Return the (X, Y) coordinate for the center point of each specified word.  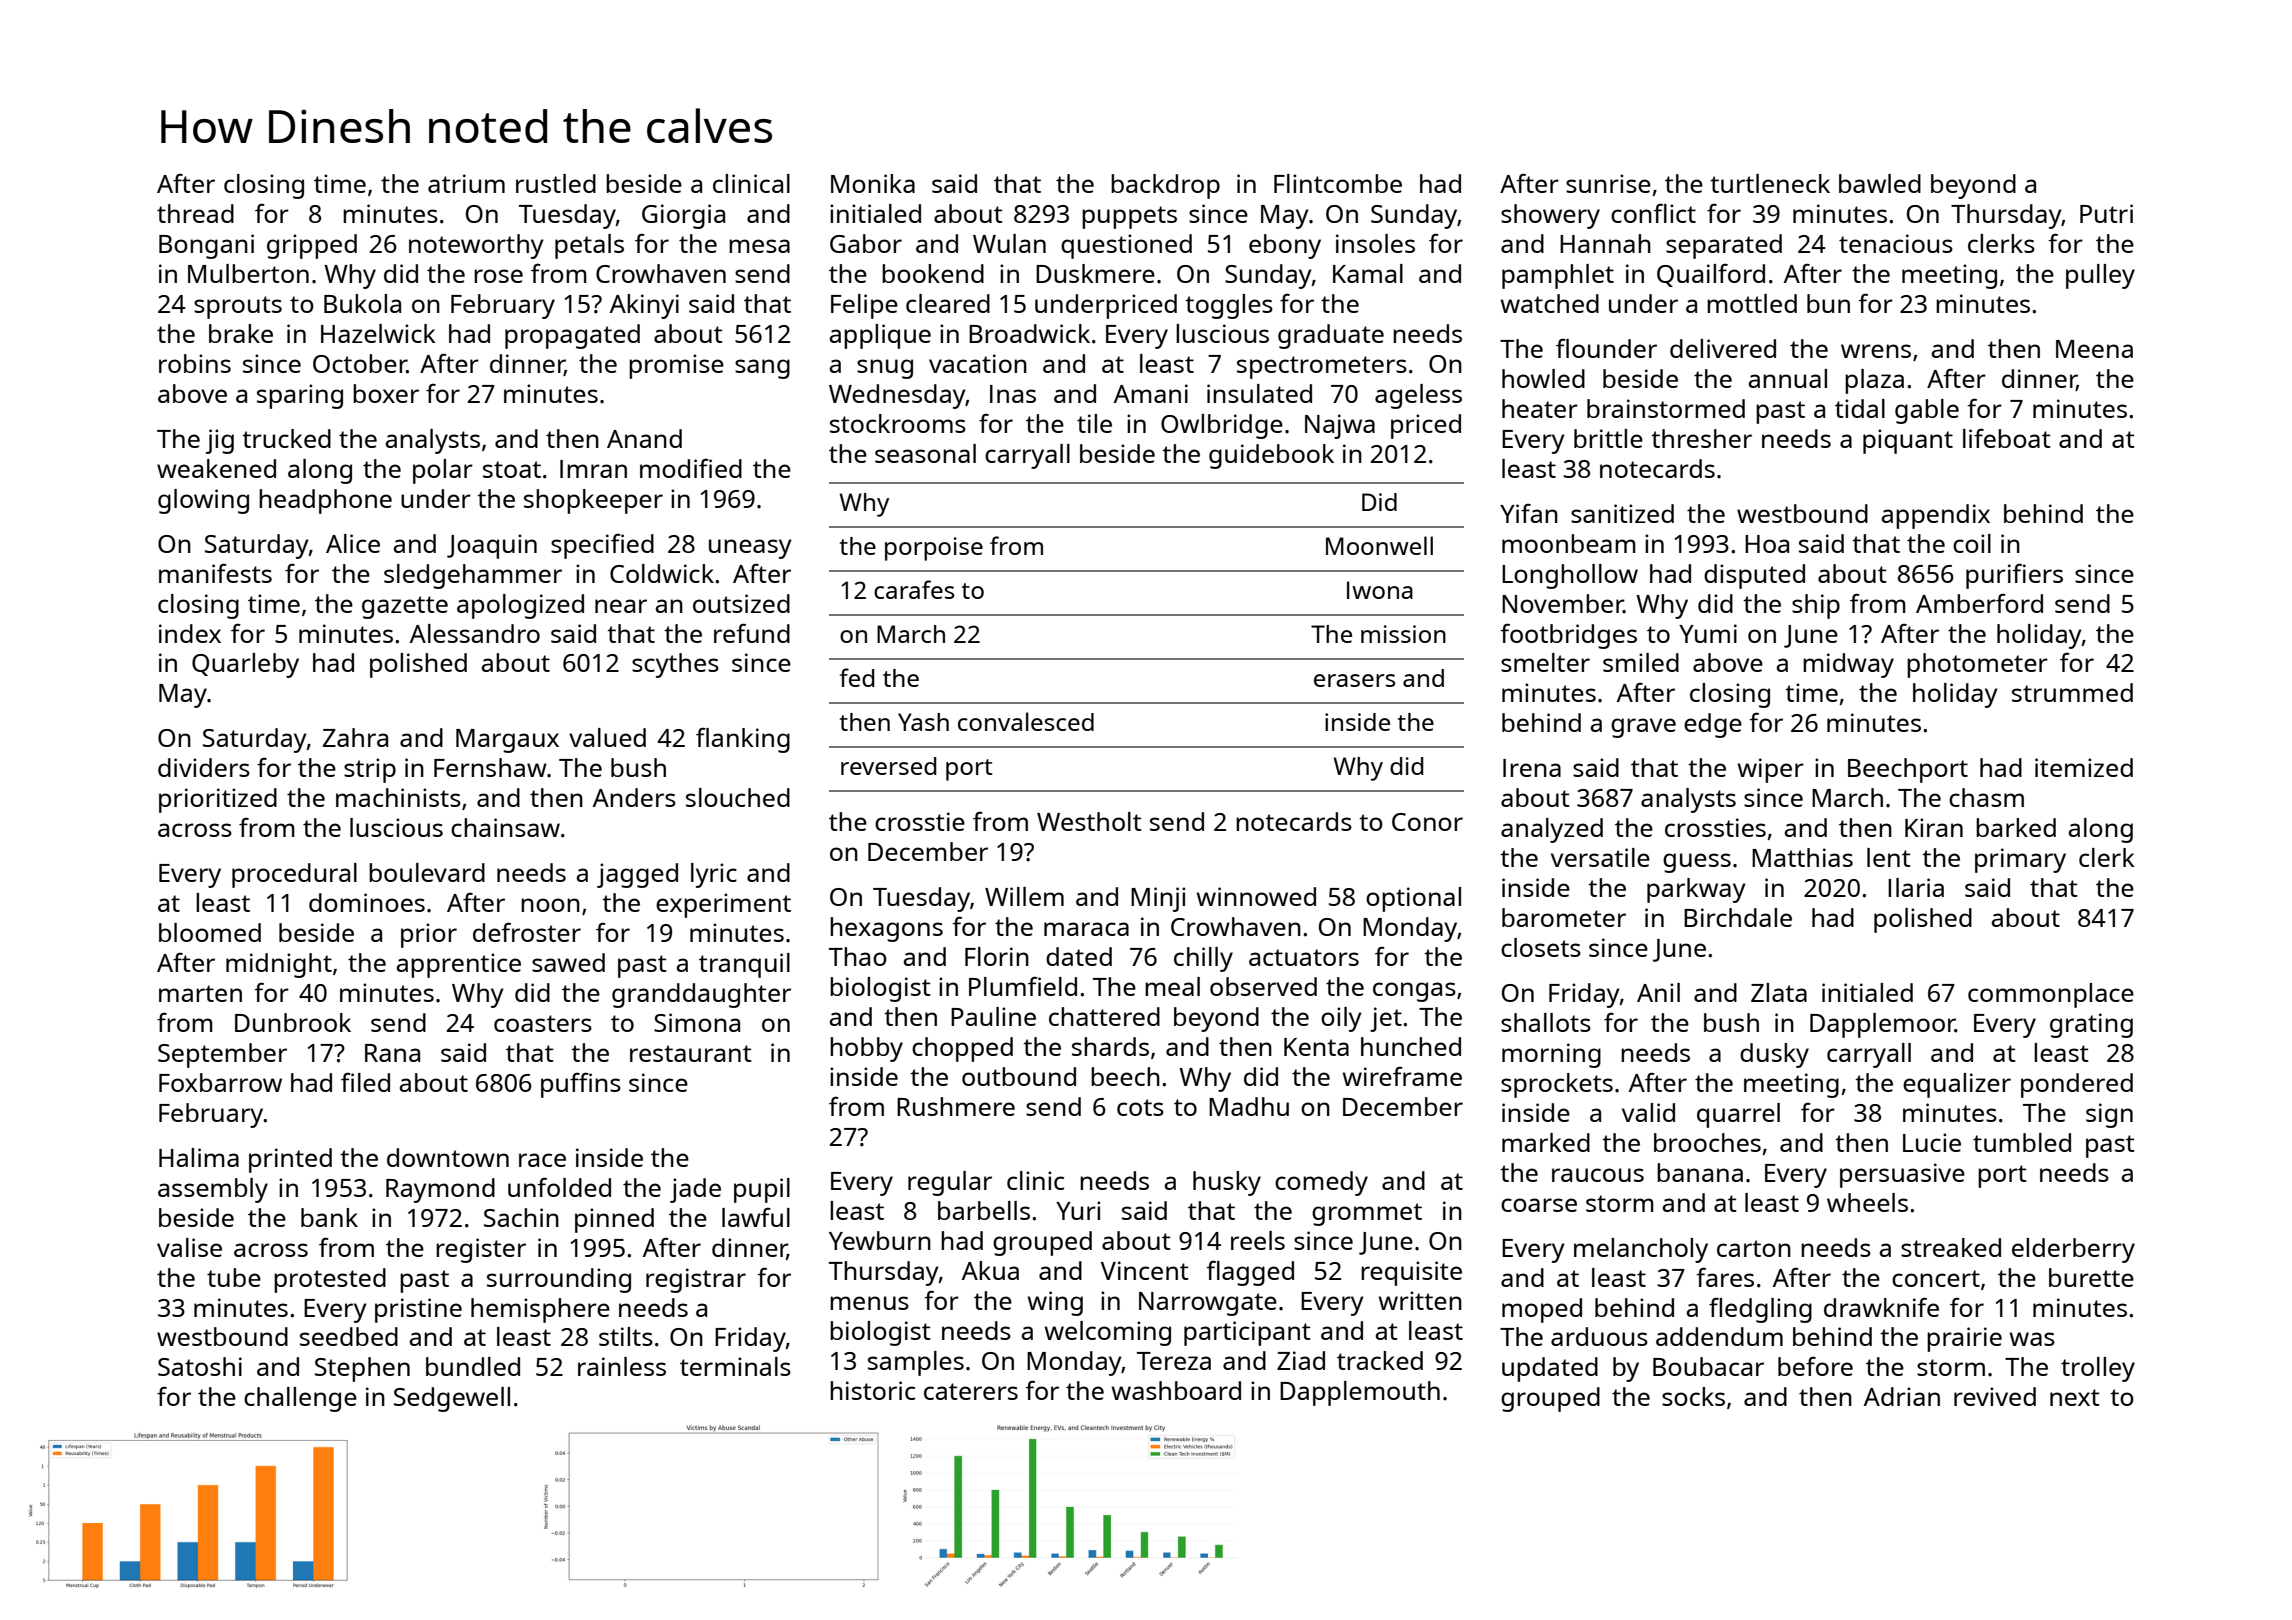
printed (290, 1160)
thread (195, 213)
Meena (2094, 349)
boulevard (427, 872)
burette (2091, 1277)
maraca (1086, 929)
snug (885, 369)
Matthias (1802, 857)
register (481, 1250)
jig (220, 441)
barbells (984, 1210)
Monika (873, 183)
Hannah (1605, 243)
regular (950, 1183)
